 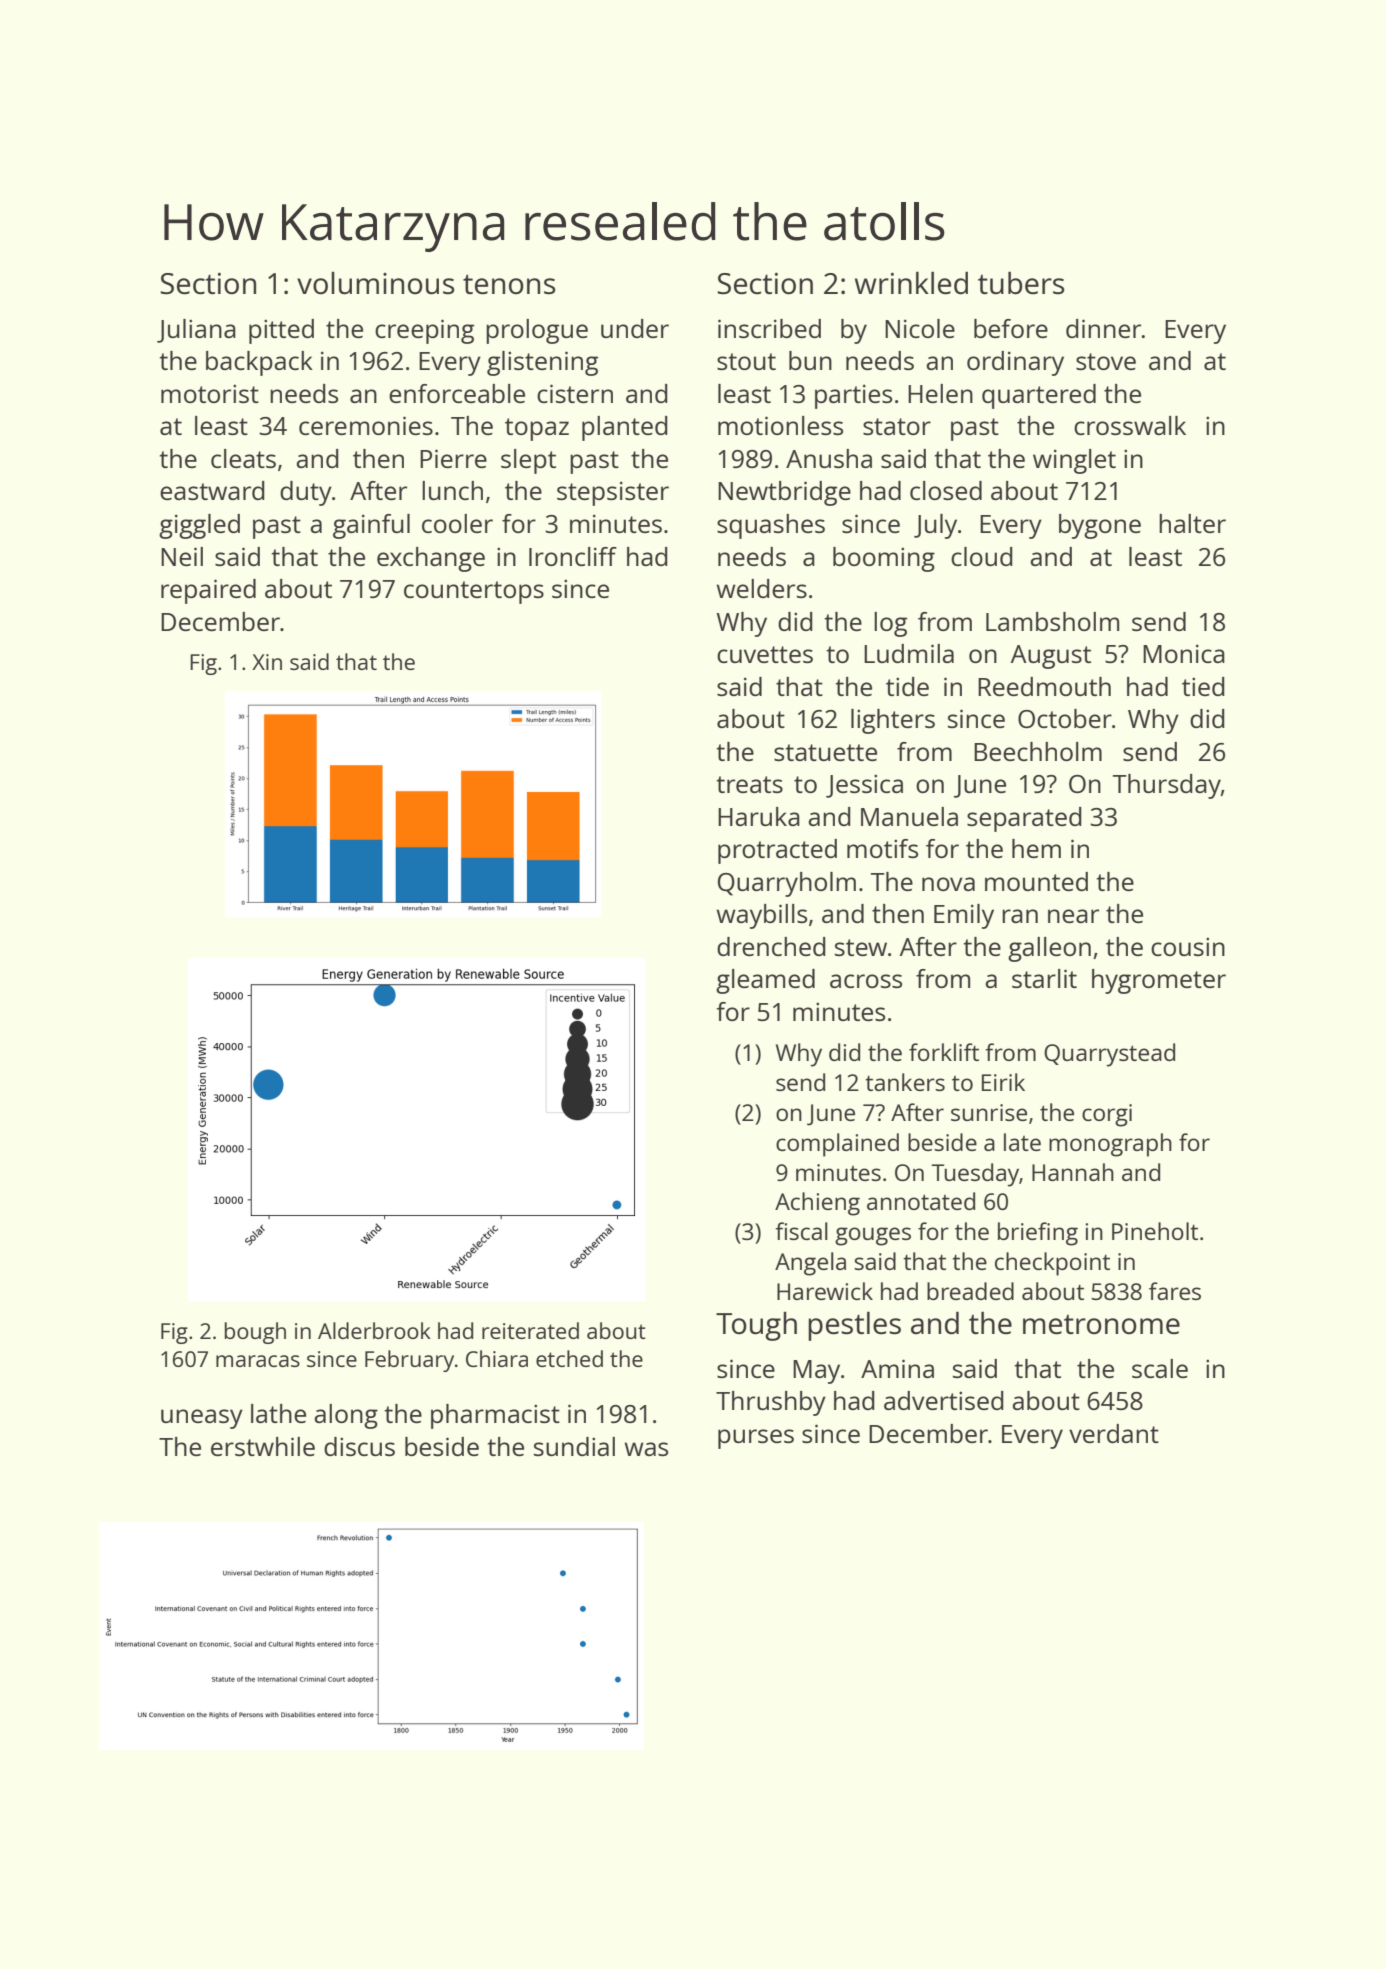 What do you see at coordinates (374, 1330) in the page?
I see `Alderbrook` at bounding box center [374, 1330].
